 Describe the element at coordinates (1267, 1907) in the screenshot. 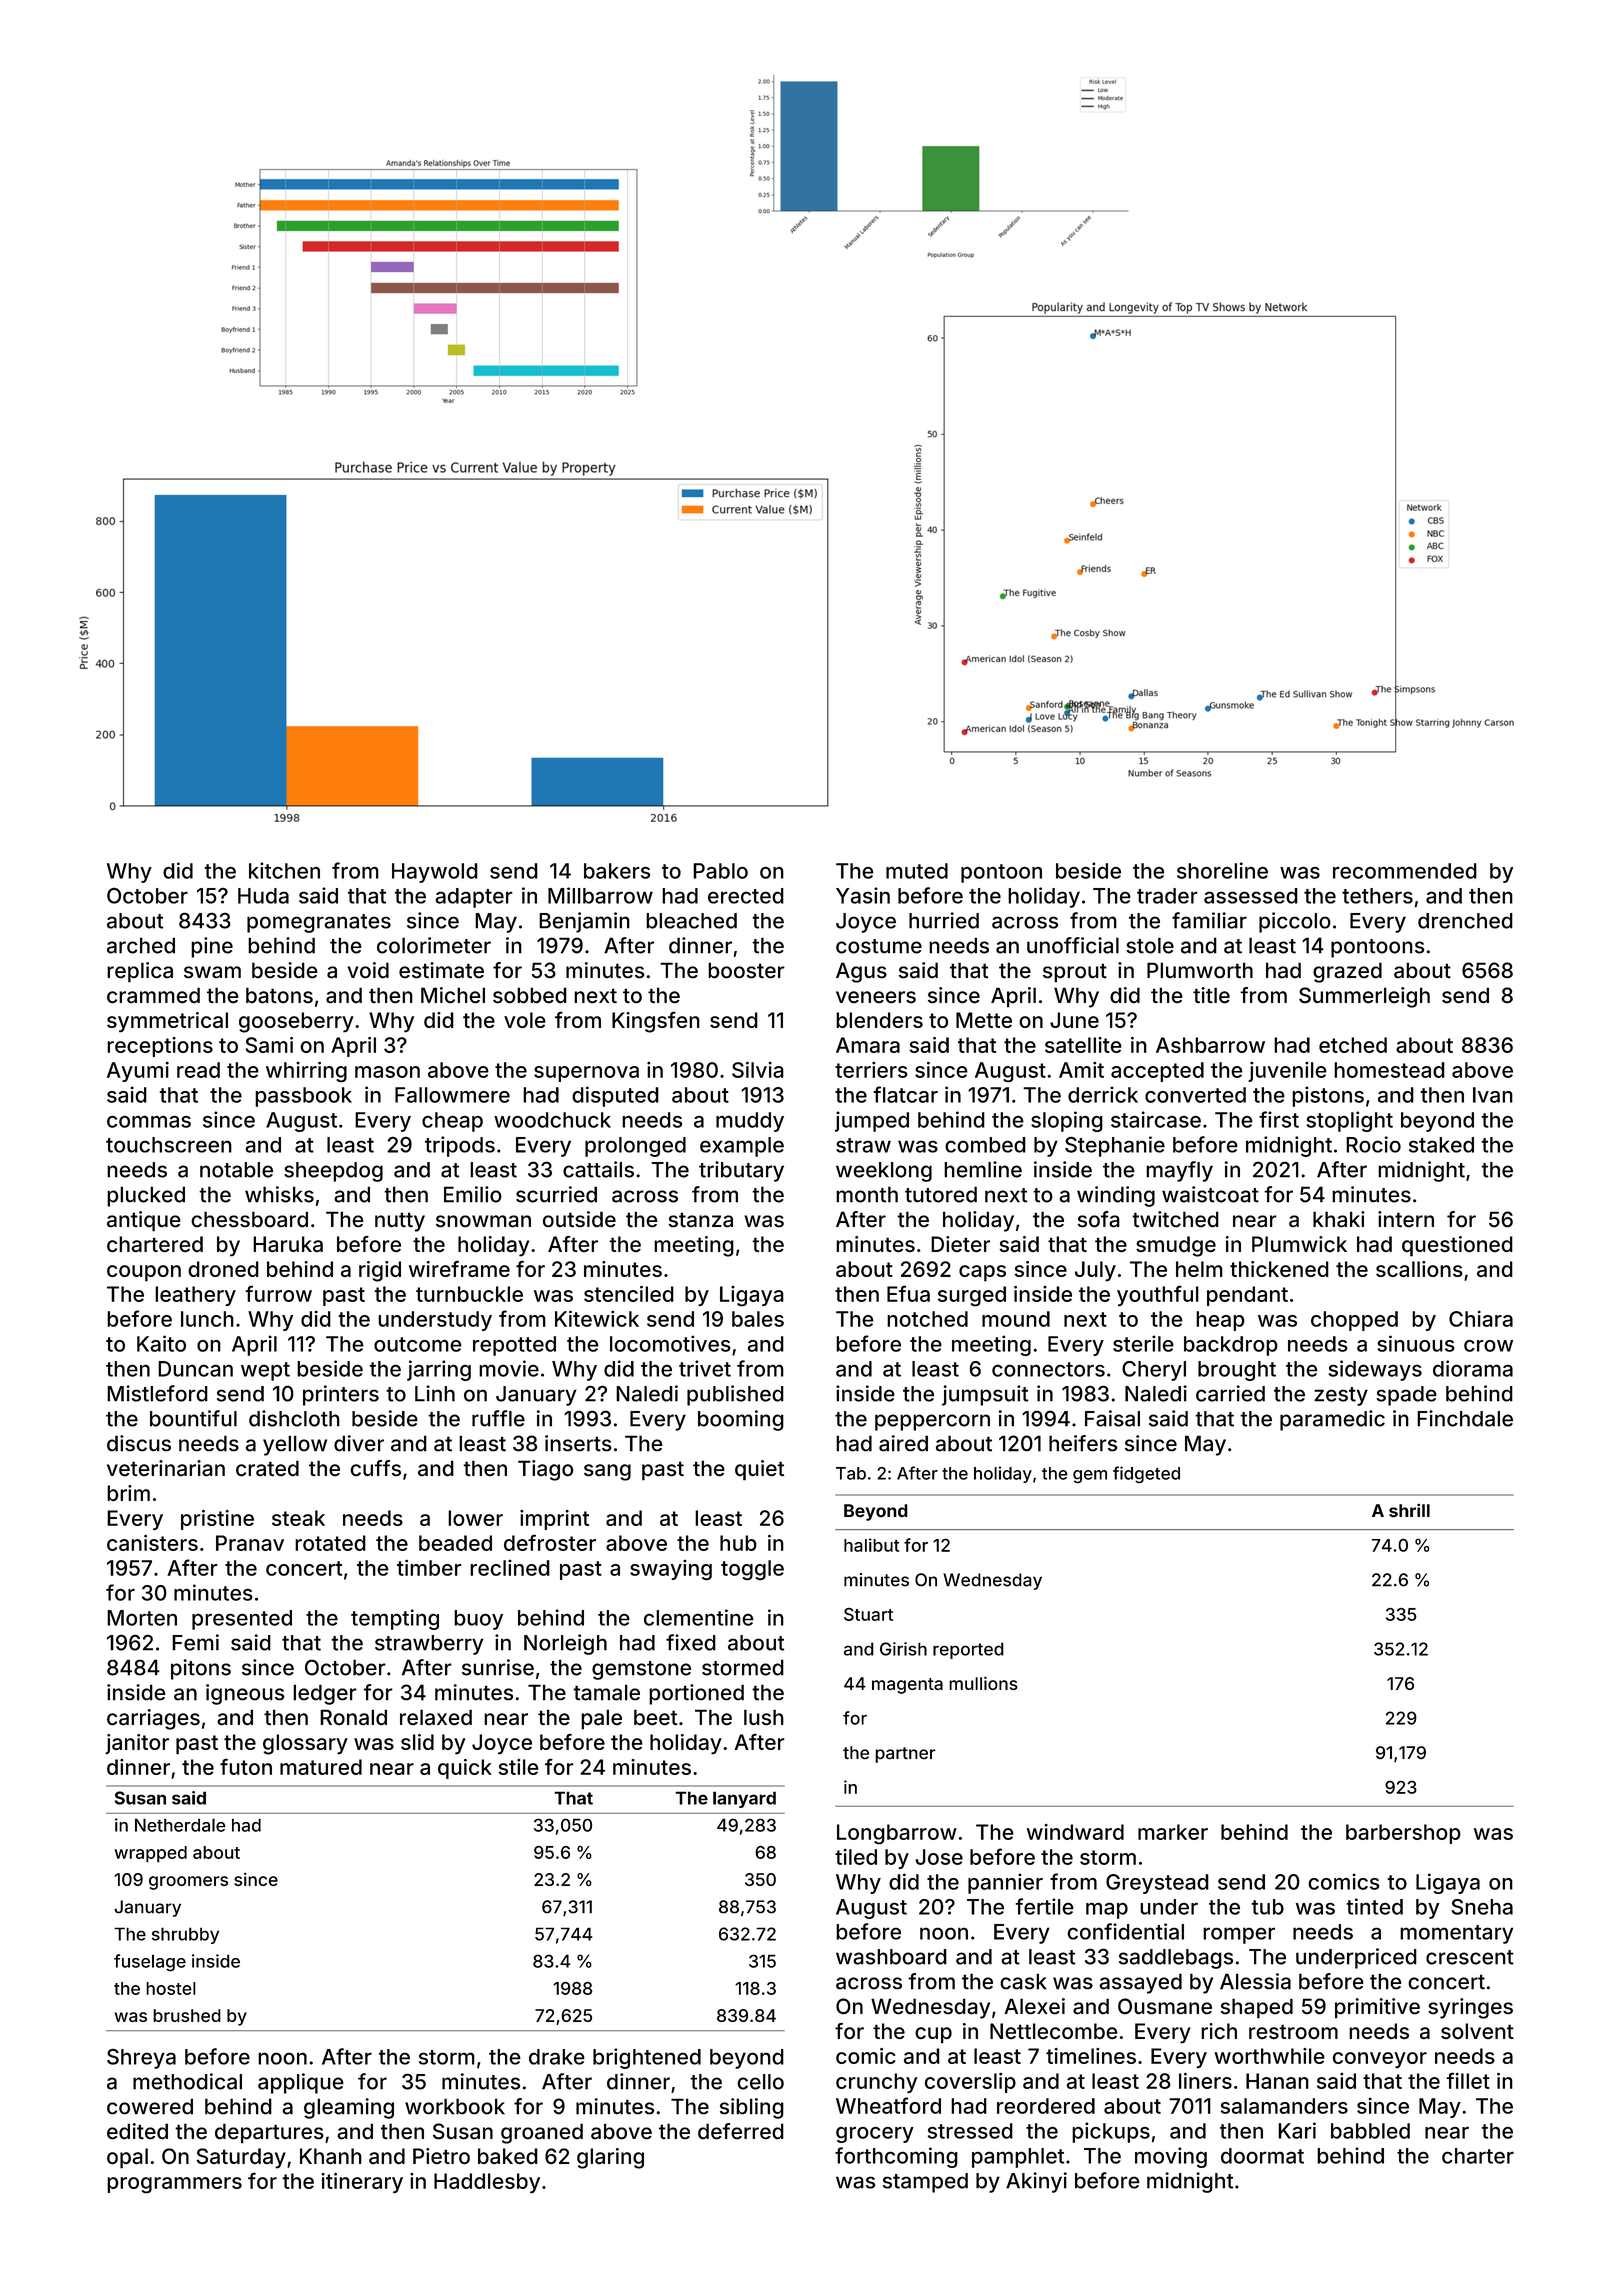

I see `tub` at that location.
